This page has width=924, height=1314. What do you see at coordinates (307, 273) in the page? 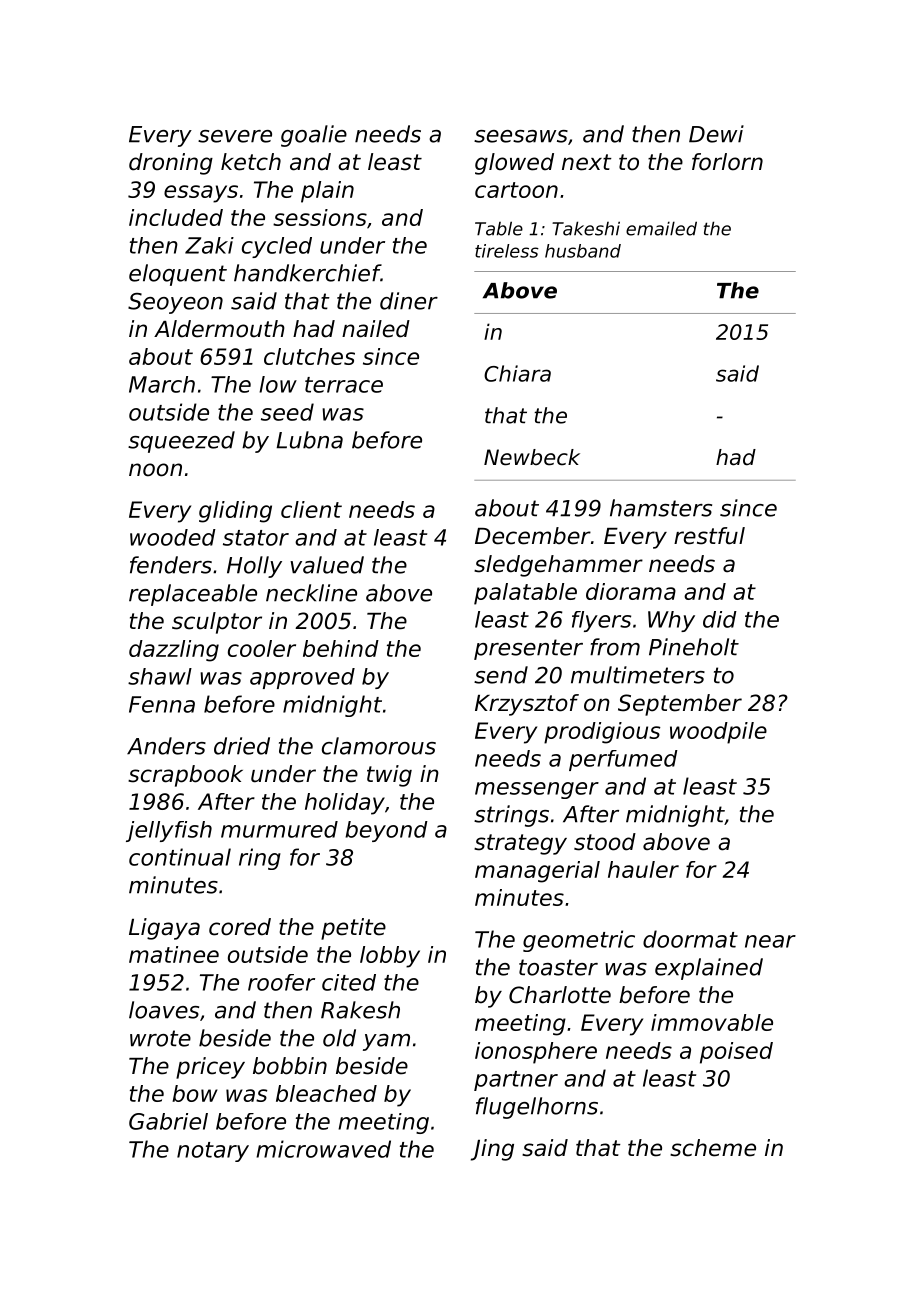
I see `handkerchief` at bounding box center [307, 273].
